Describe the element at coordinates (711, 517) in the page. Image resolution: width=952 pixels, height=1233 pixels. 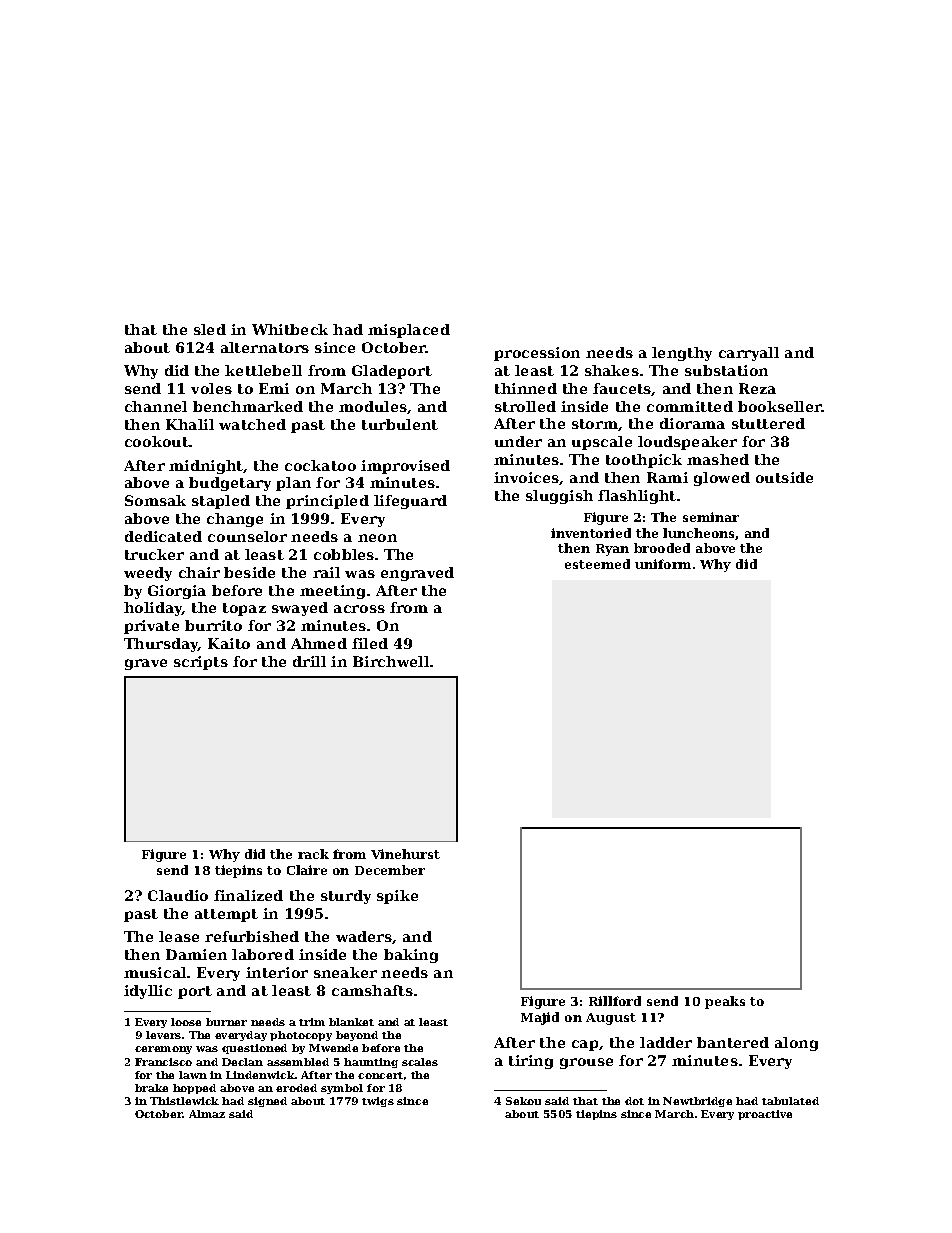
I see `seminar` at that location.
